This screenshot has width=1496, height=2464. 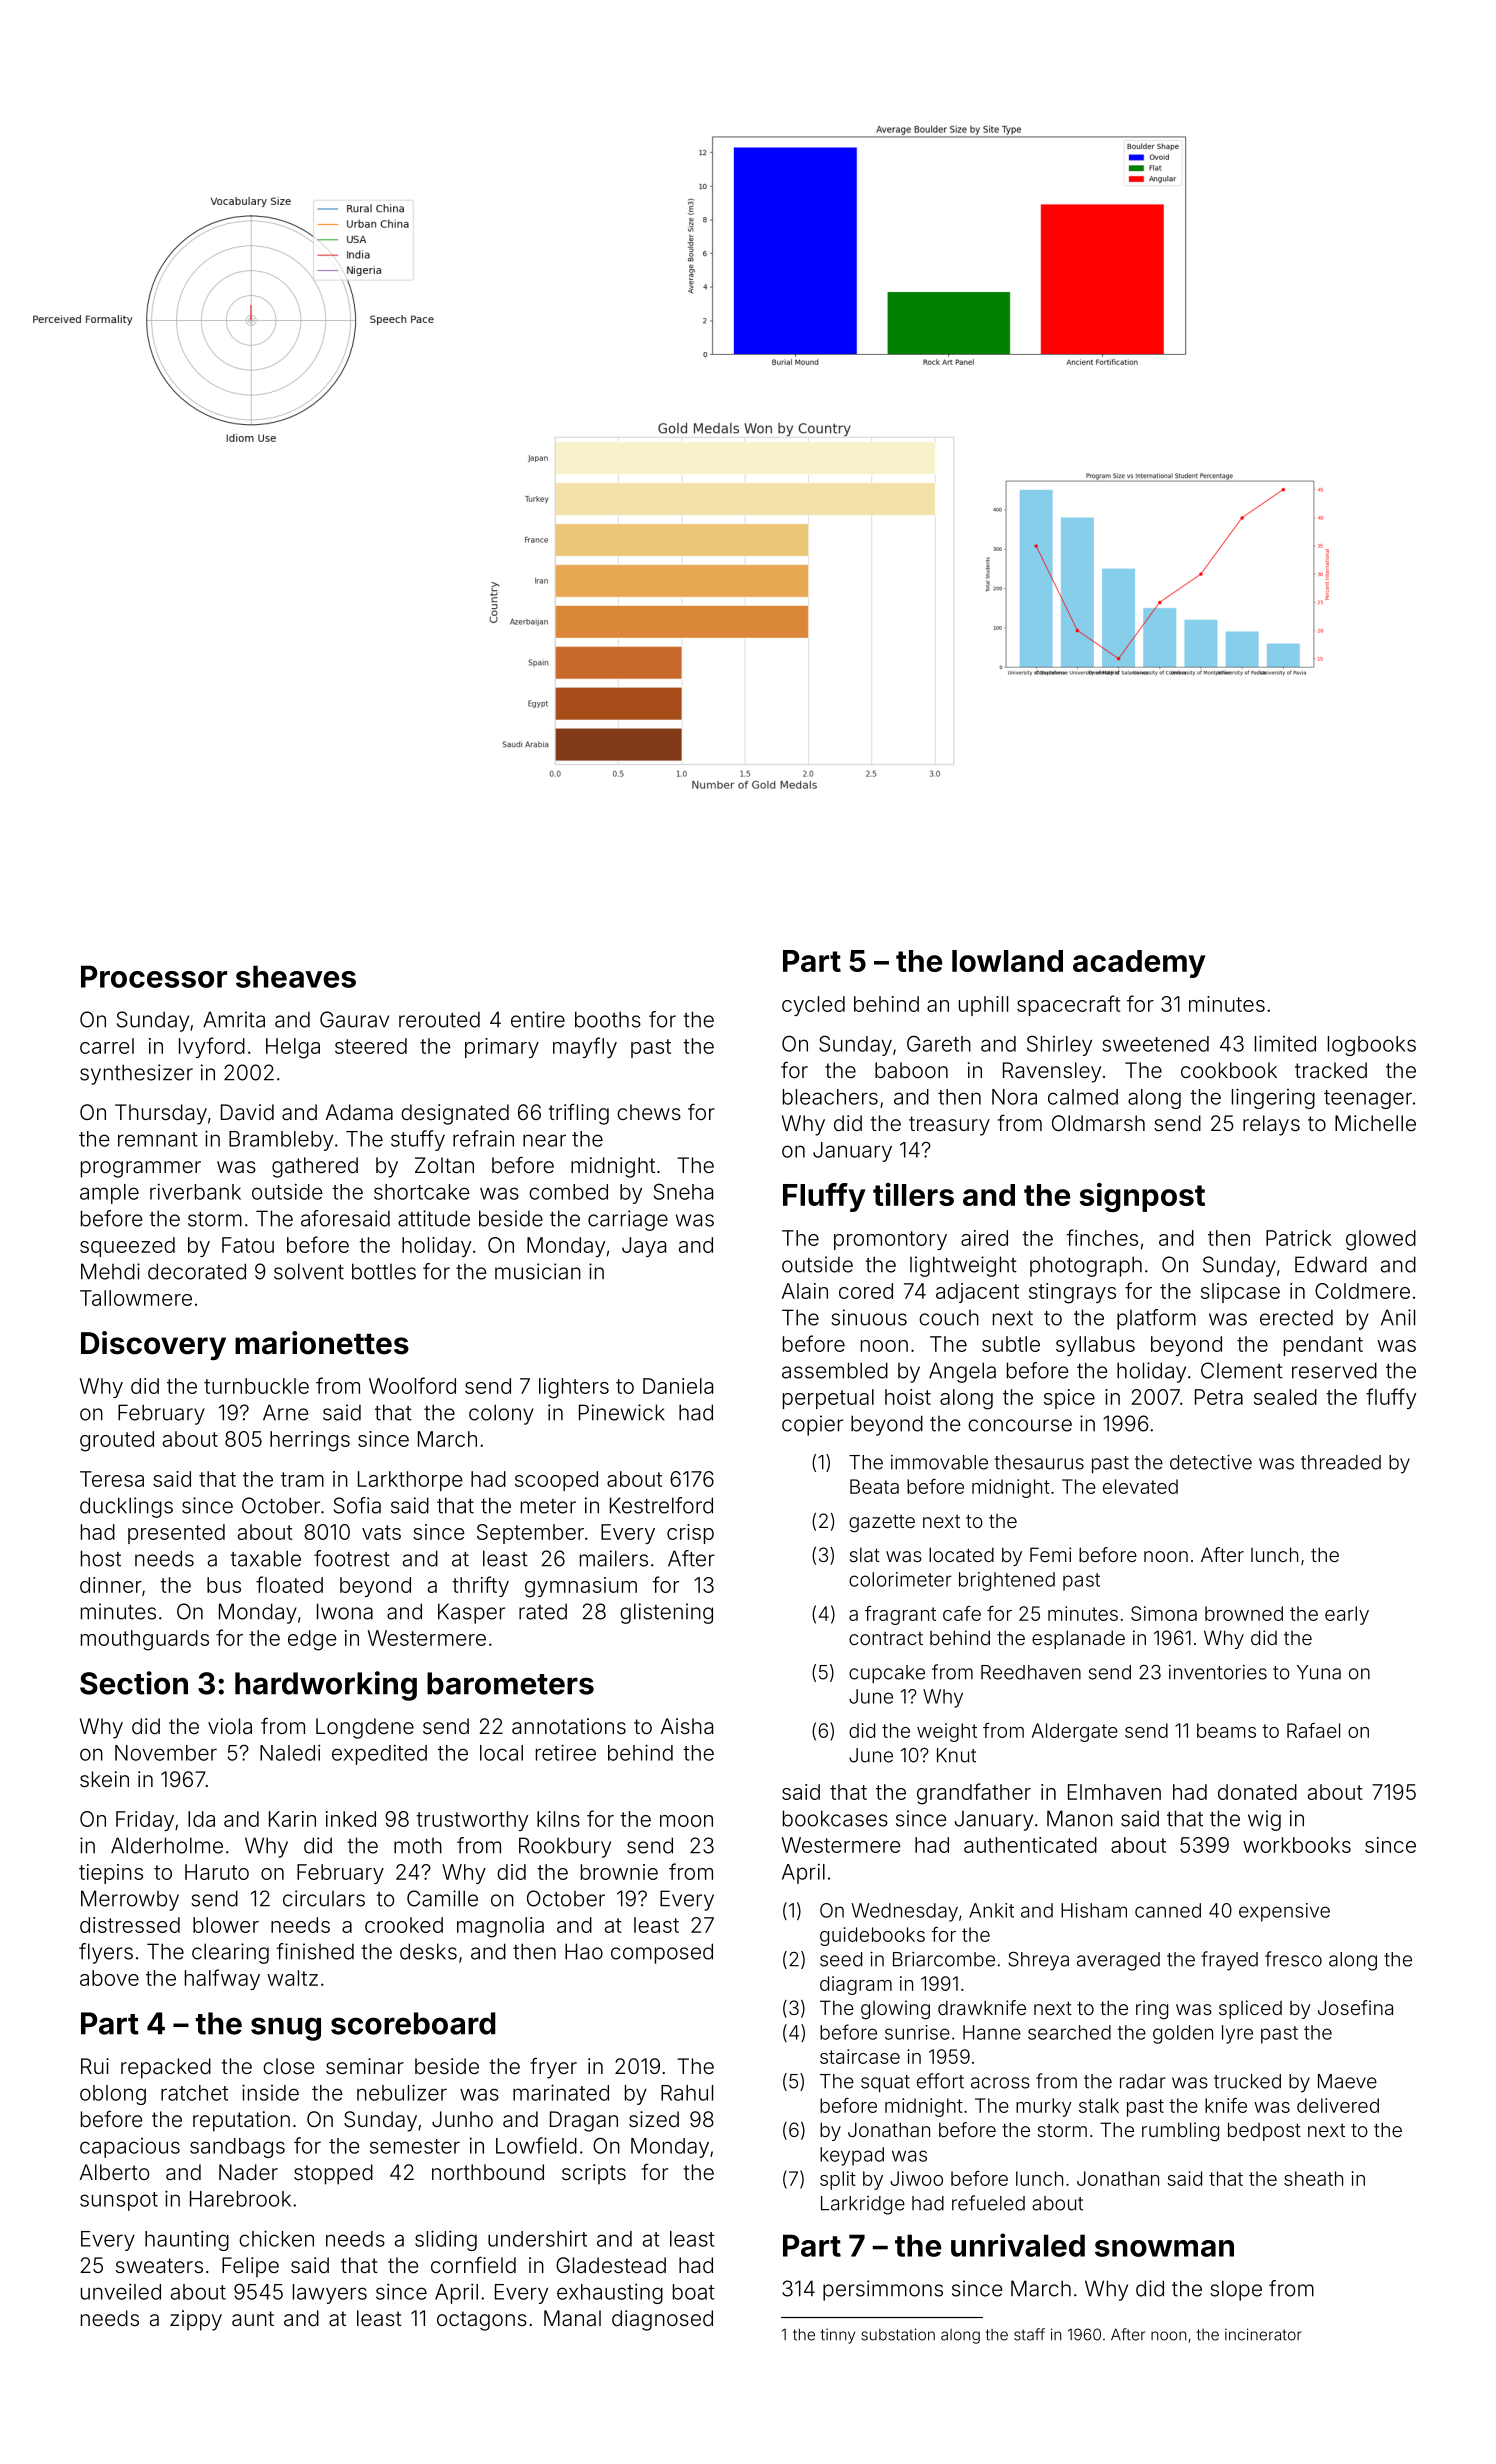 I want to click on Mehdi, so click(x=110, y=1271).
